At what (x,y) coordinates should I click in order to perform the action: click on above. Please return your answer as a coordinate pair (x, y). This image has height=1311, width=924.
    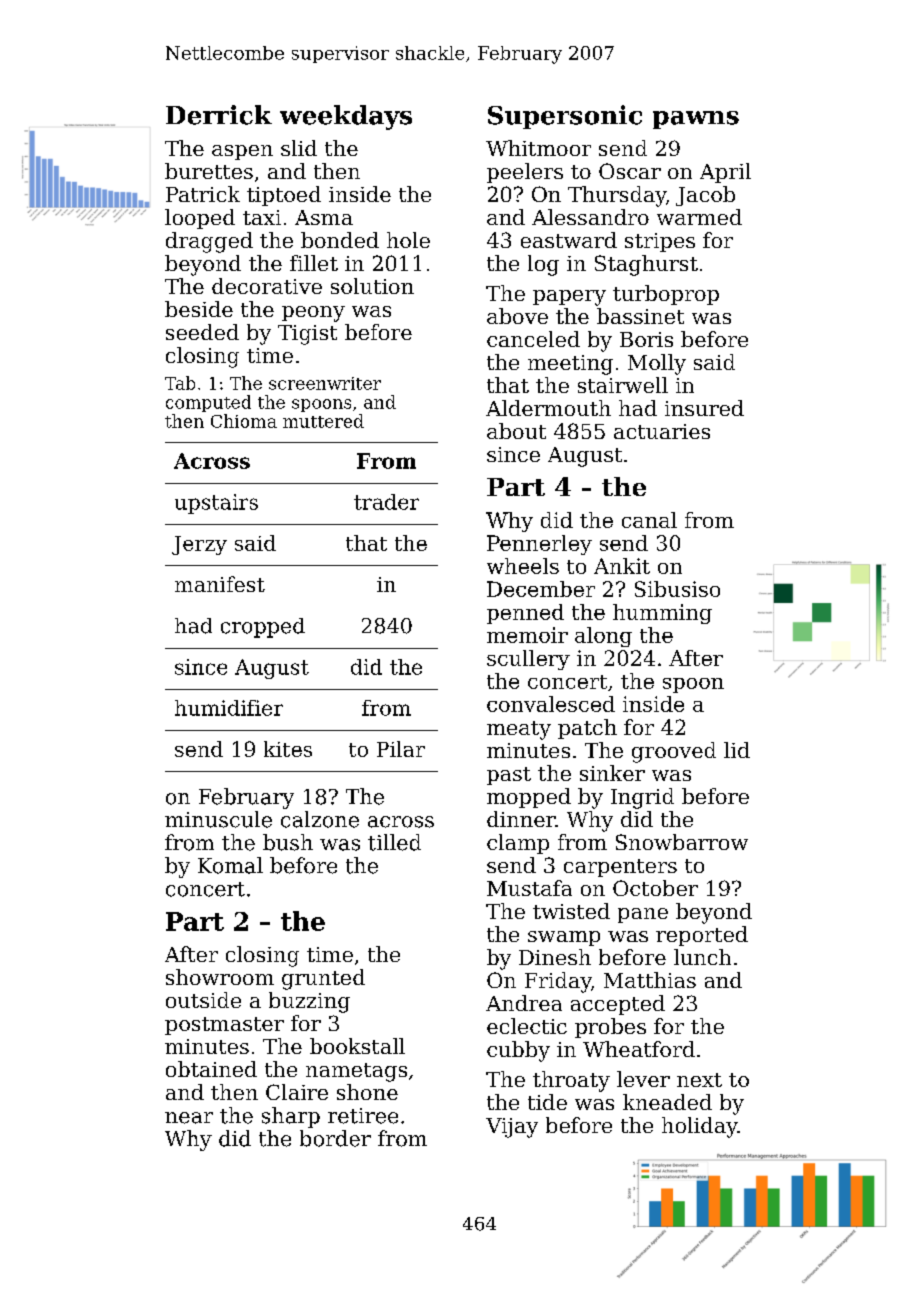
    Looking at the image, I should click on (517, 316).
